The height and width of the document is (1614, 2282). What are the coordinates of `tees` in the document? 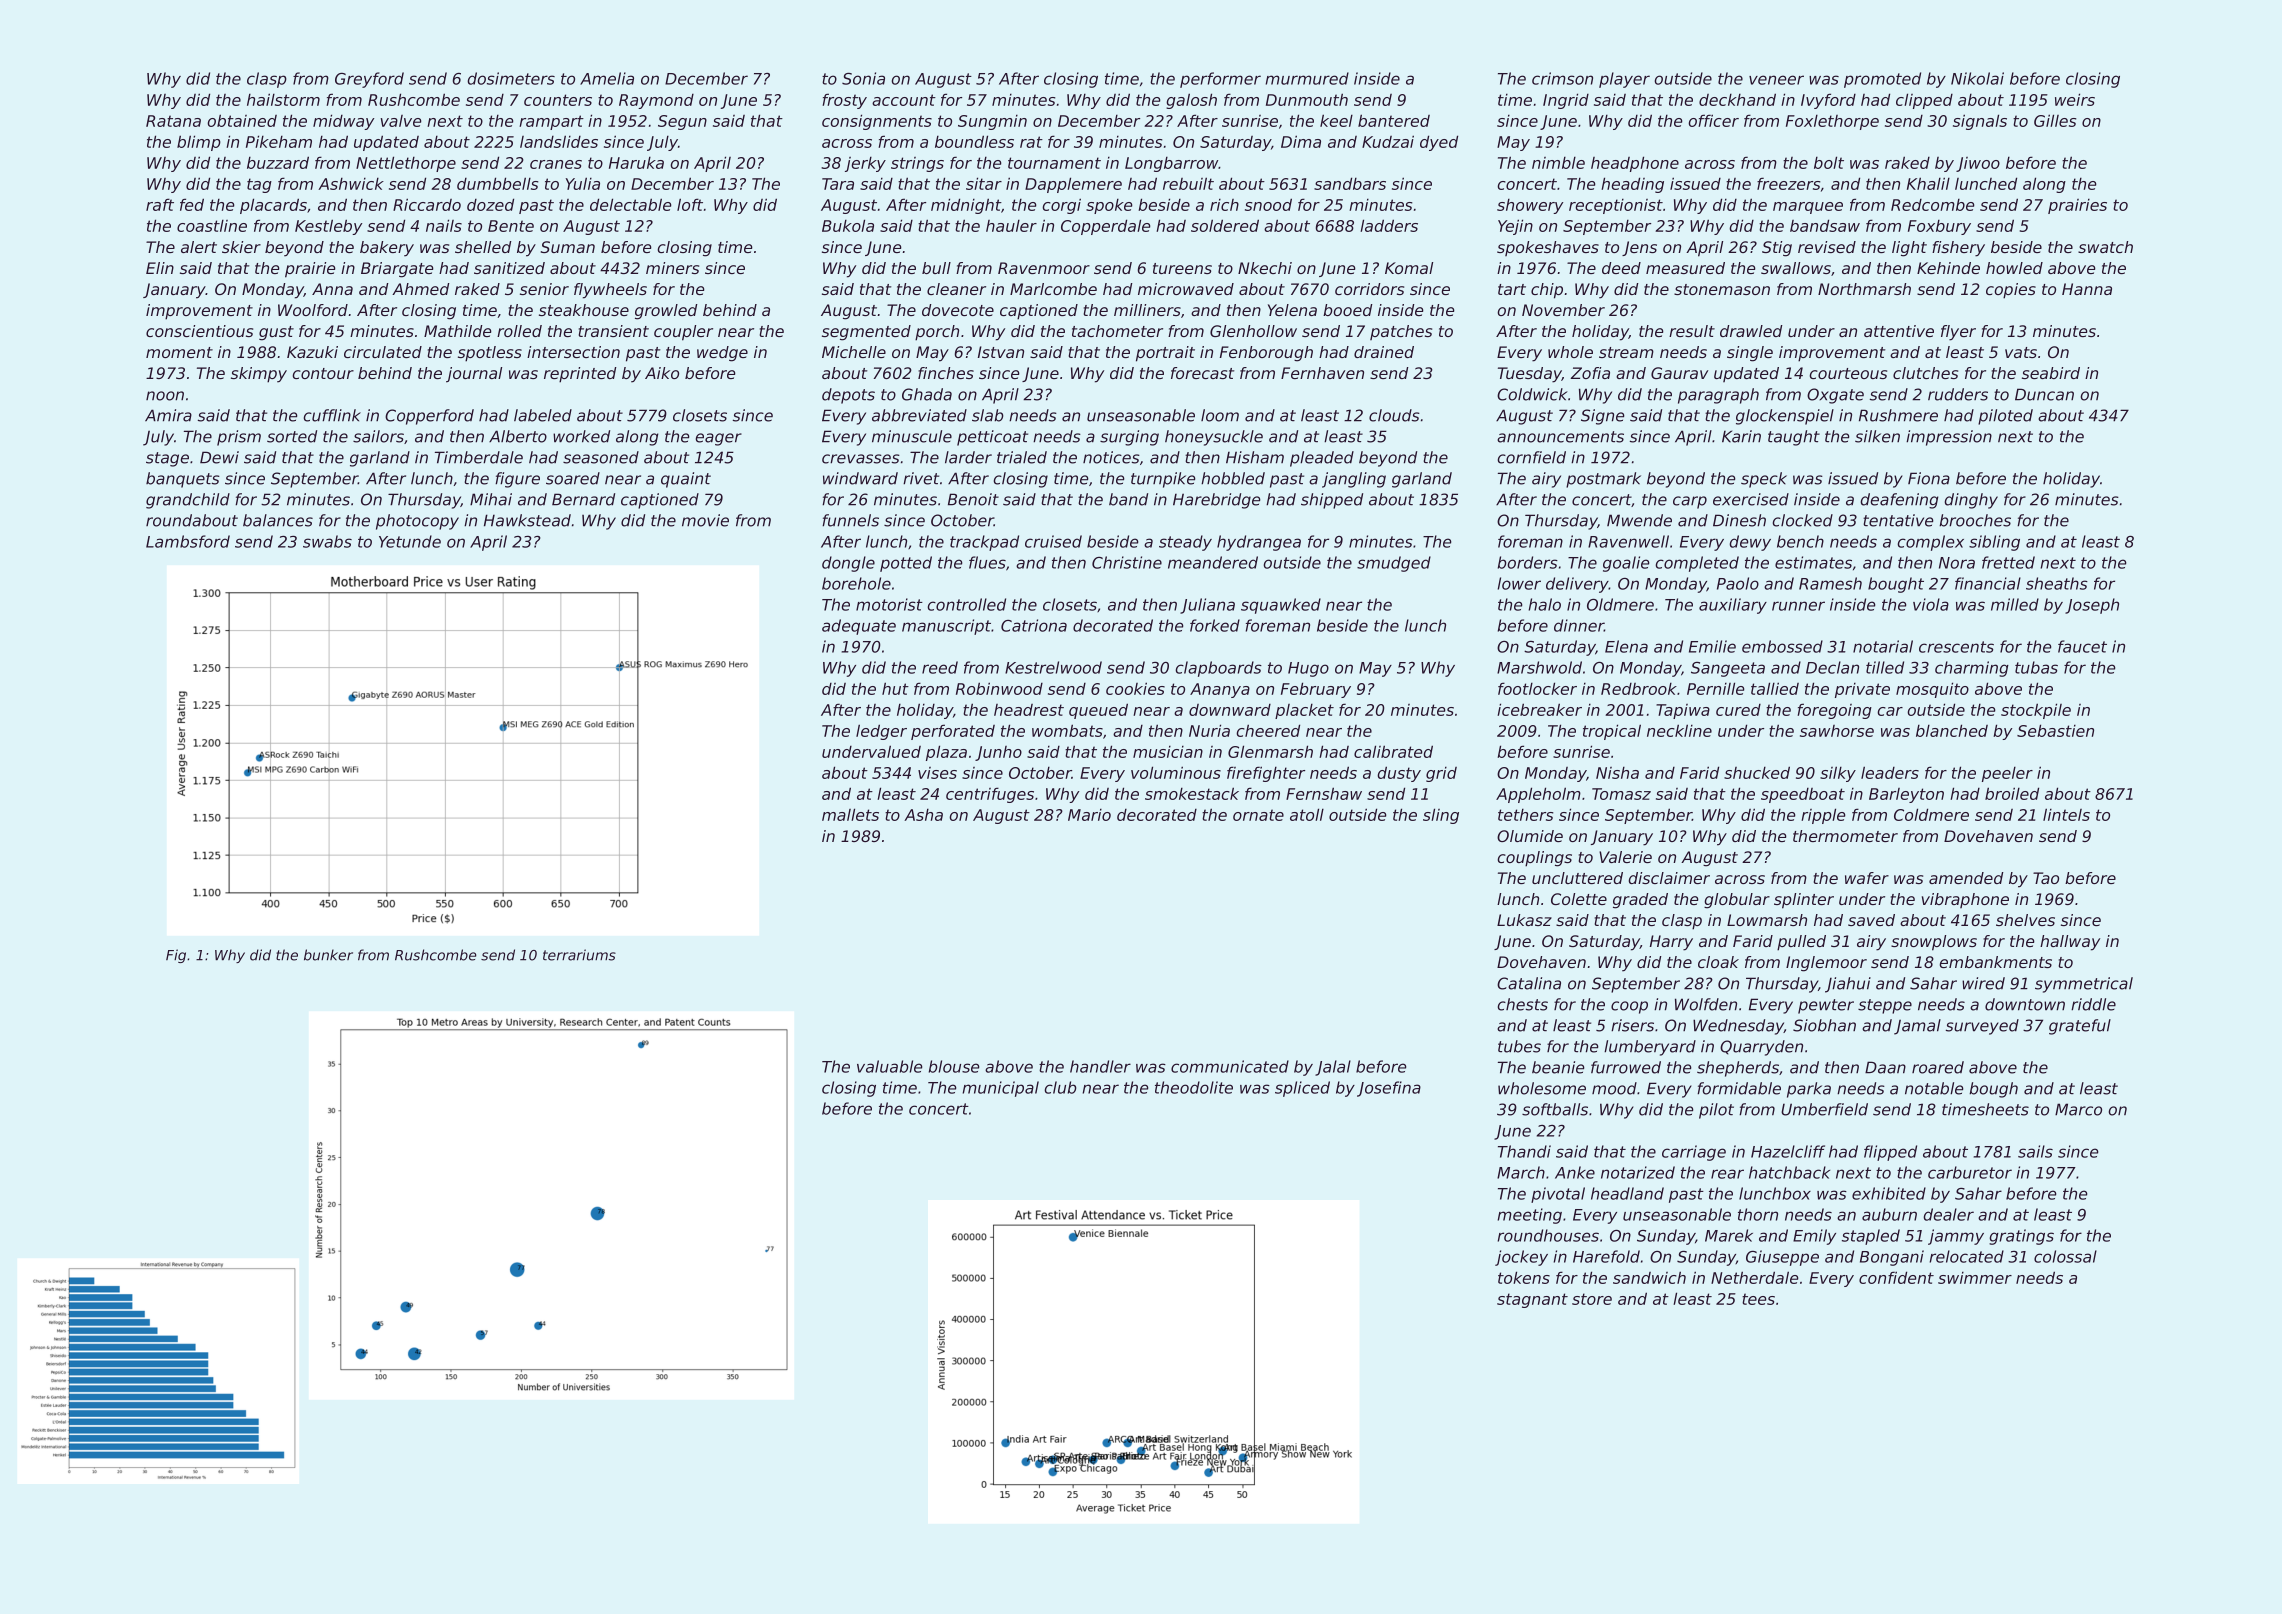 It's located at (1758, 1299).
